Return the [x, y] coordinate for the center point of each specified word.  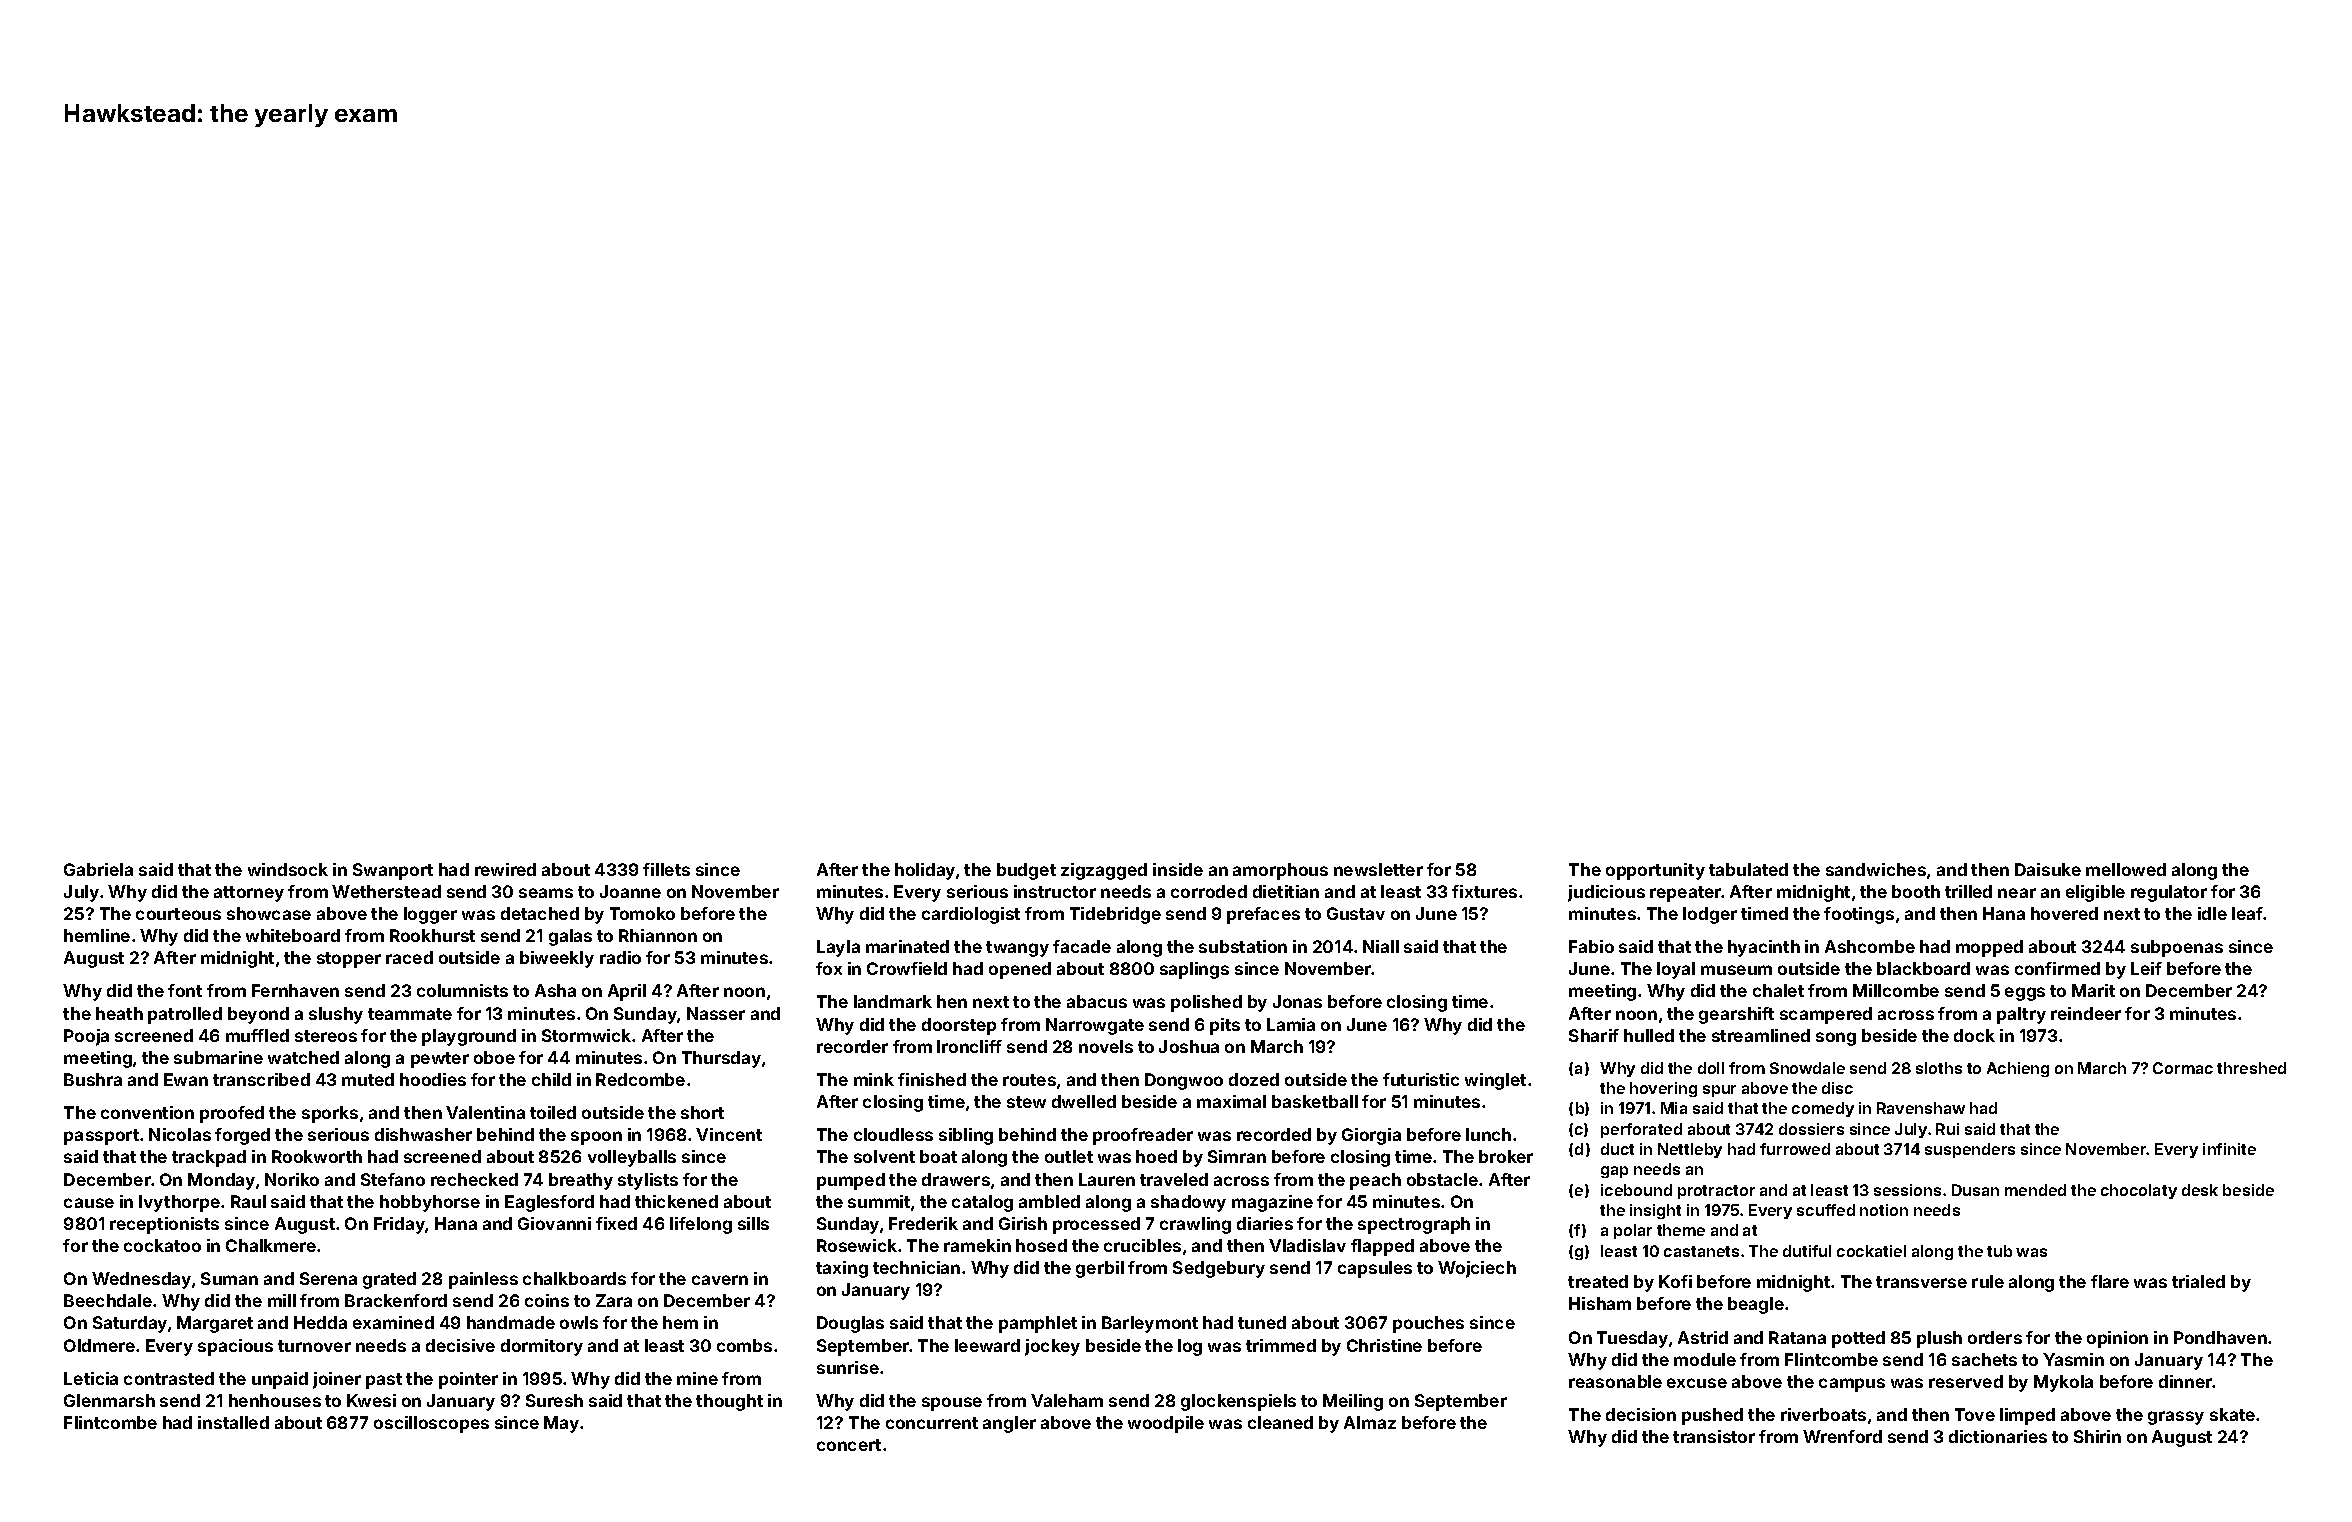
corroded [1209, 891]
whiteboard [293, 935]
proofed [232, 1114]
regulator [2169, 893]
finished [932, 1079]
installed [233, 1422]
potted [1858, 1339]
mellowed [2126, 869]
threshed [2251, 1068]
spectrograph [1414, 1225]
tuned [1262, 1322]
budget [1026, 871]
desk [2200, 1190]
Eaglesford [549, 1203]
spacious [235, 1347]
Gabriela [98, 869]
